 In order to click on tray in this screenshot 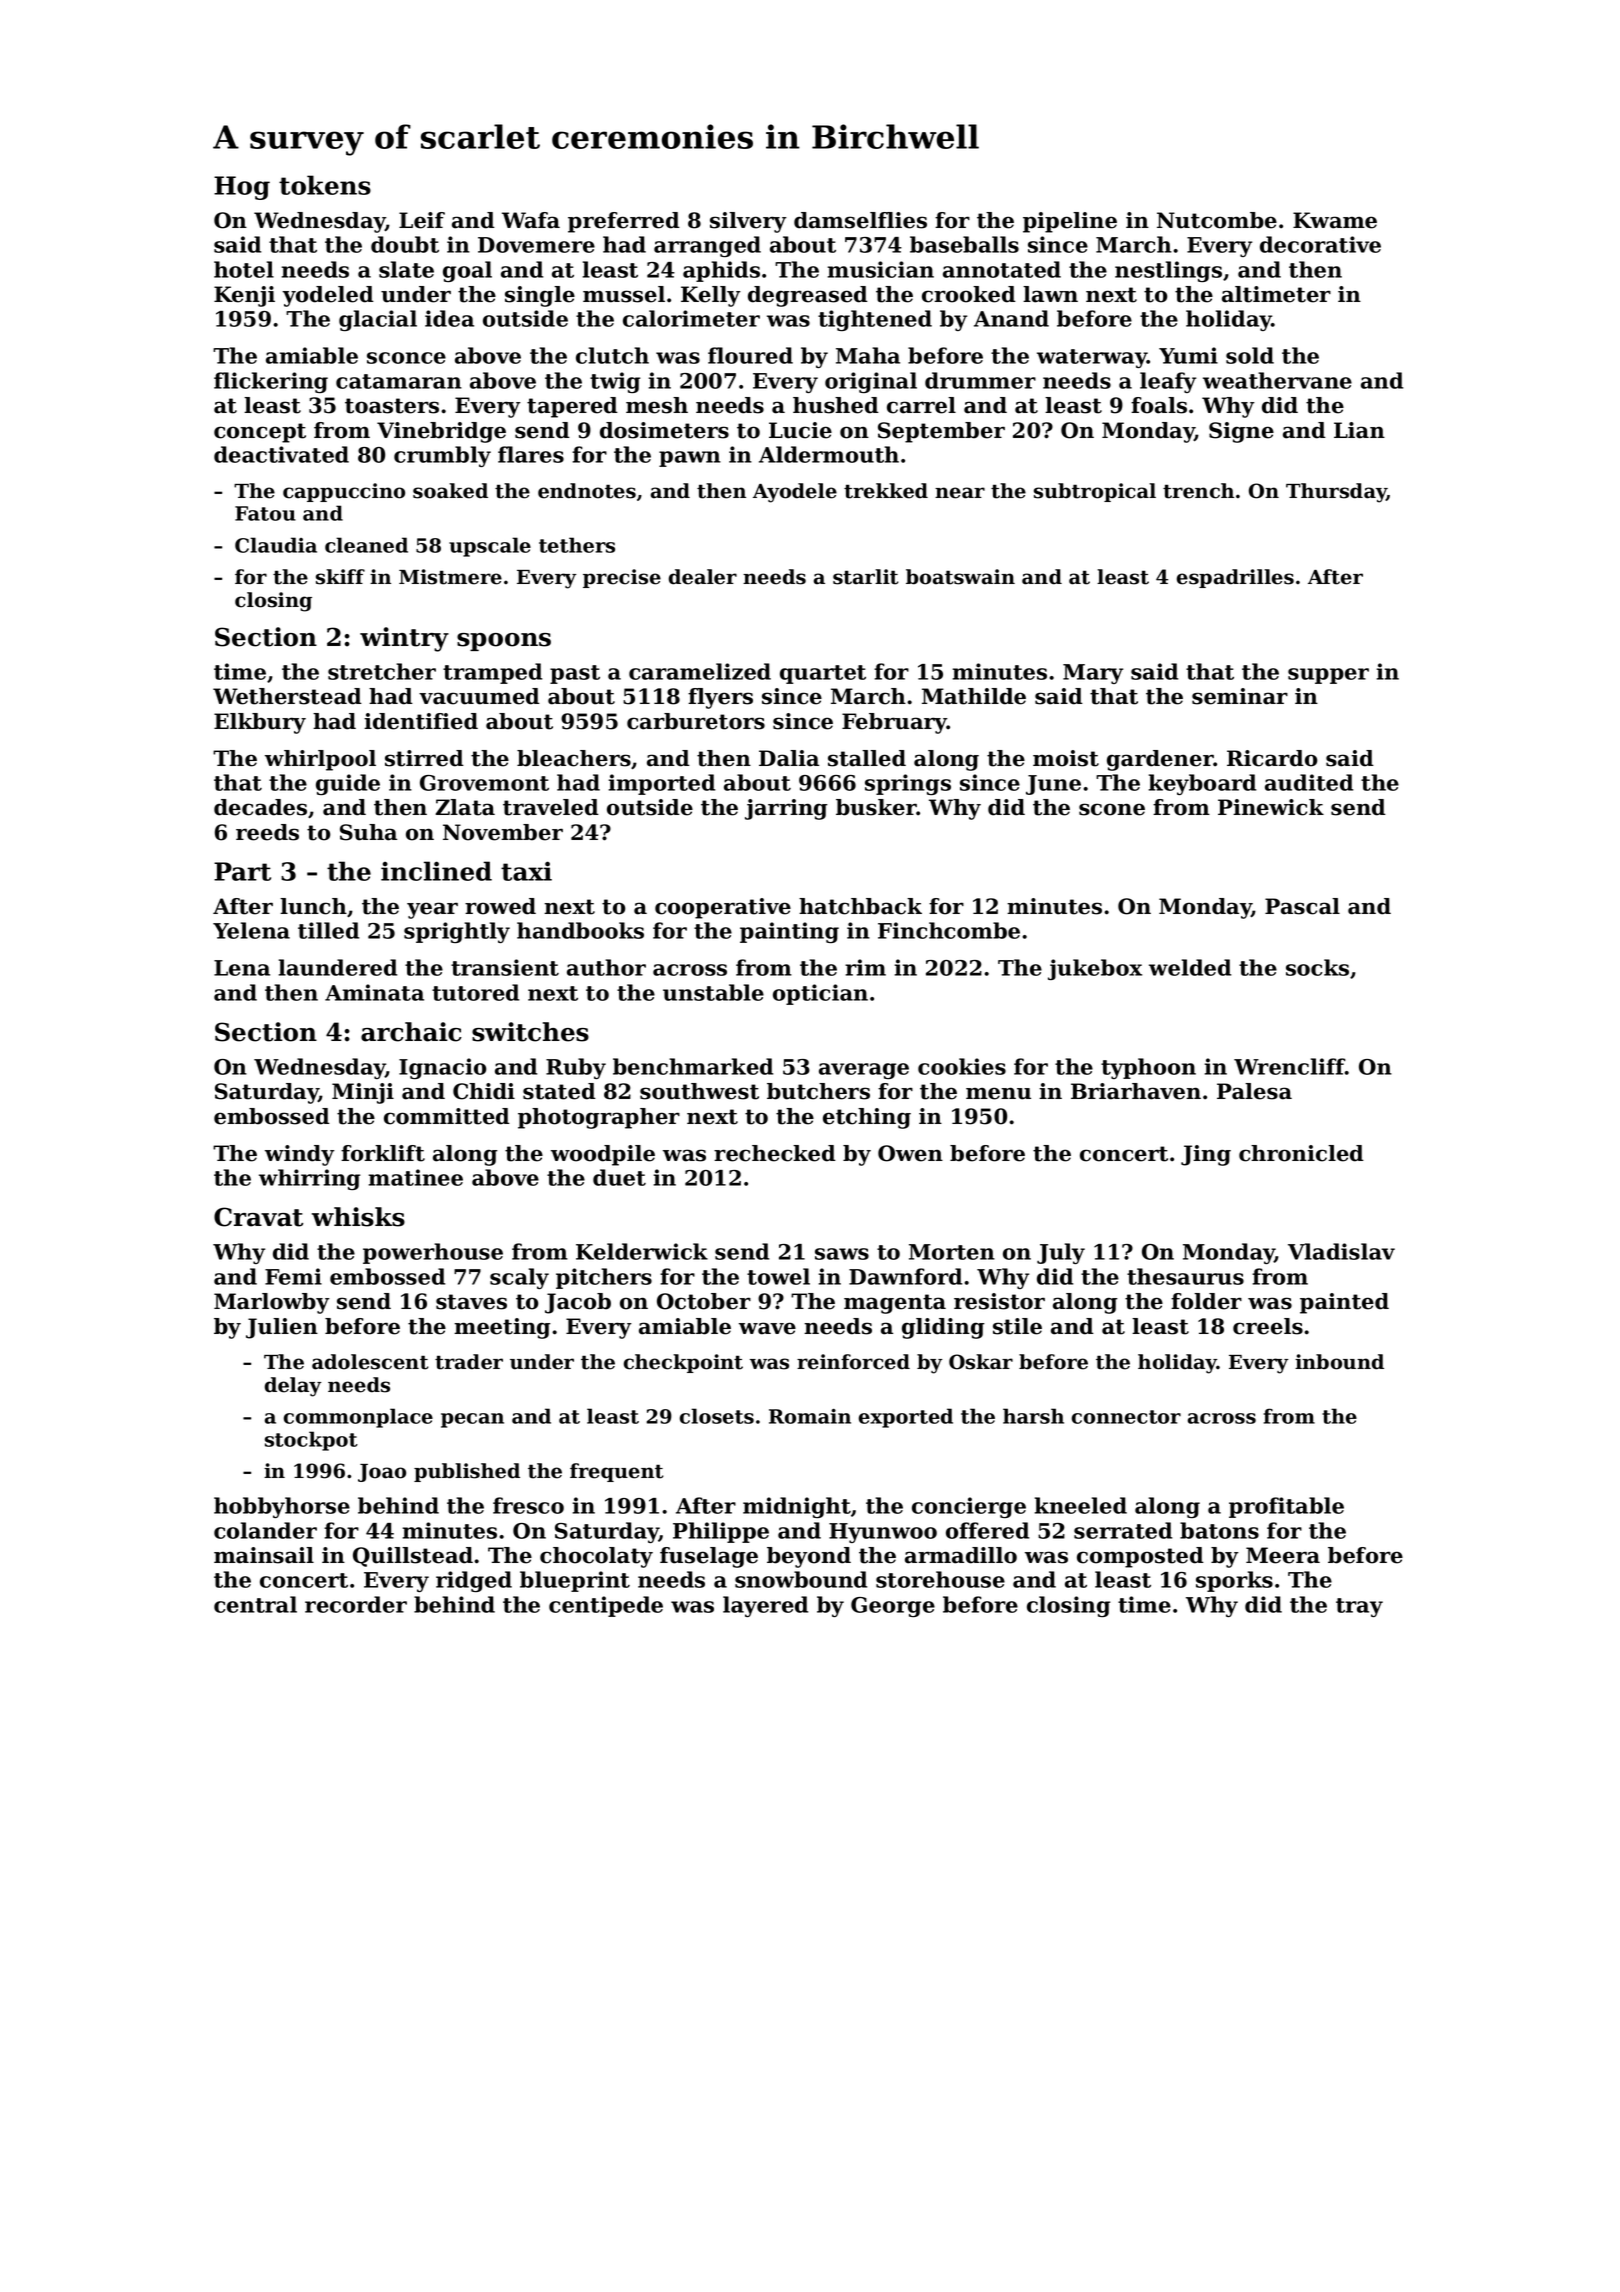, I will do `click(1359, 1607)`.
